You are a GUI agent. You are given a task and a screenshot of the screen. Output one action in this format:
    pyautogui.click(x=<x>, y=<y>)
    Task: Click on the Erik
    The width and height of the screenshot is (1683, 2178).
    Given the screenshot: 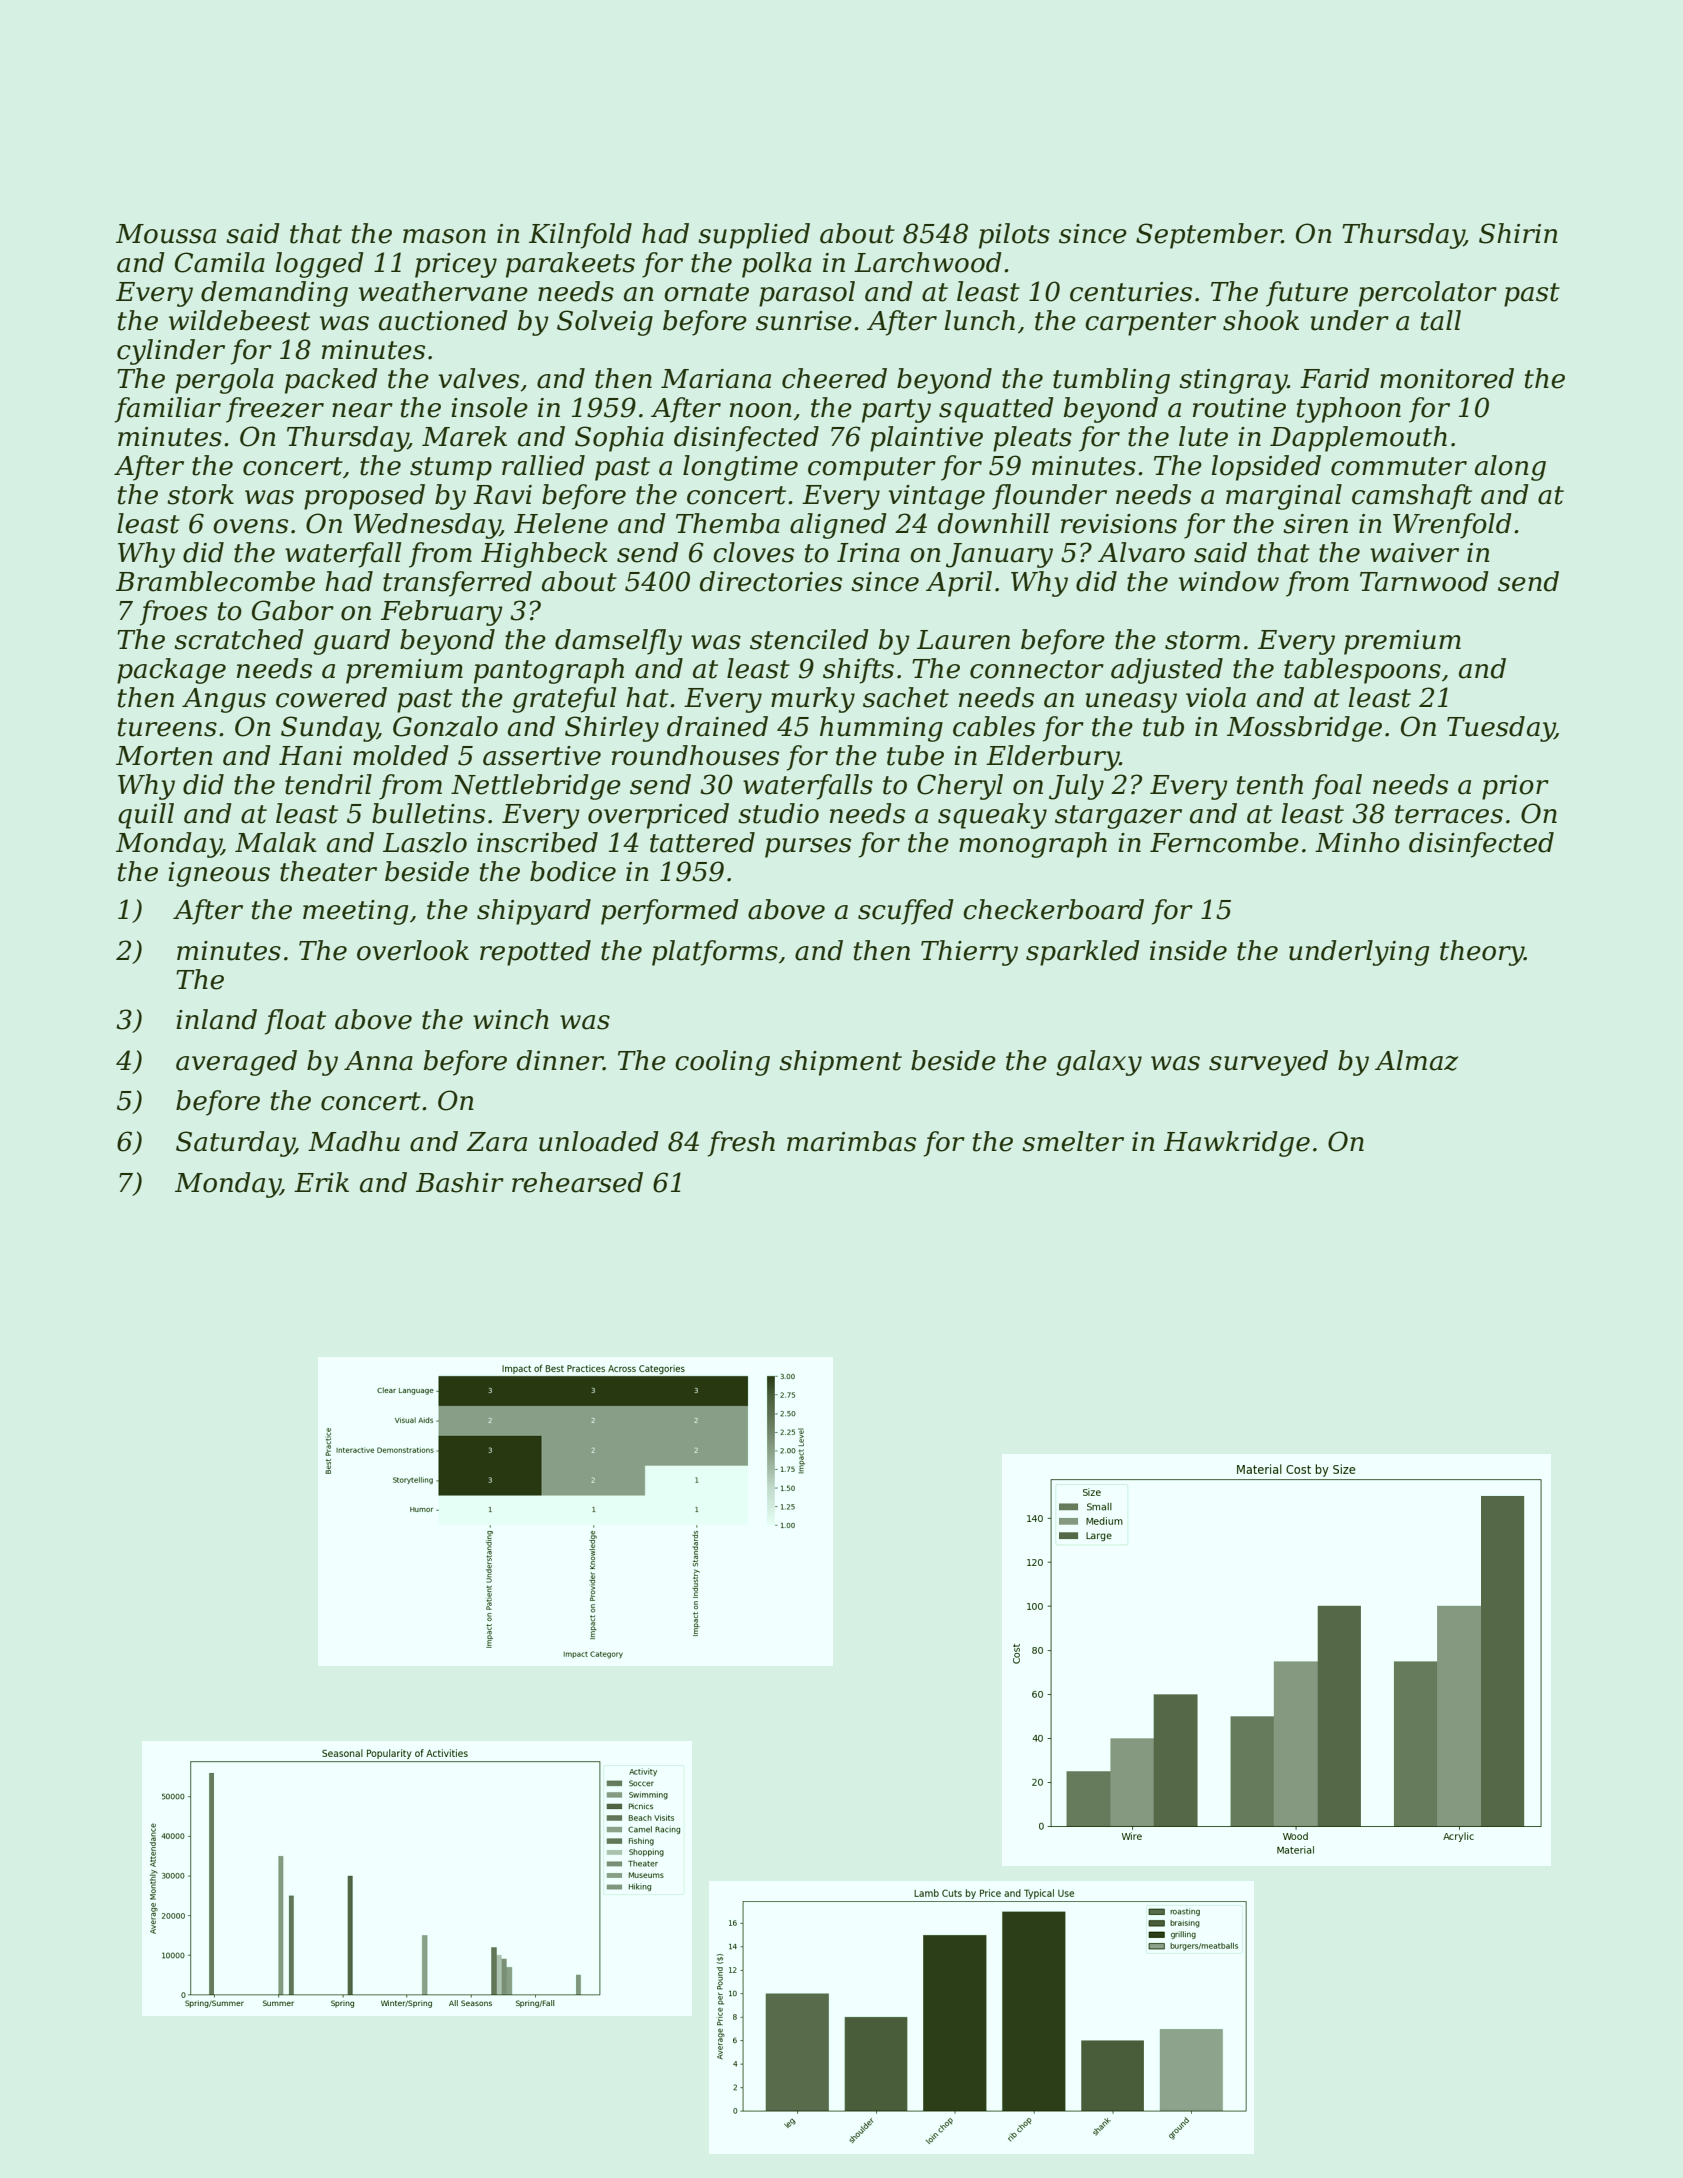 What is the action you would take?
    pyautogui.click(x=321, y=1182)
